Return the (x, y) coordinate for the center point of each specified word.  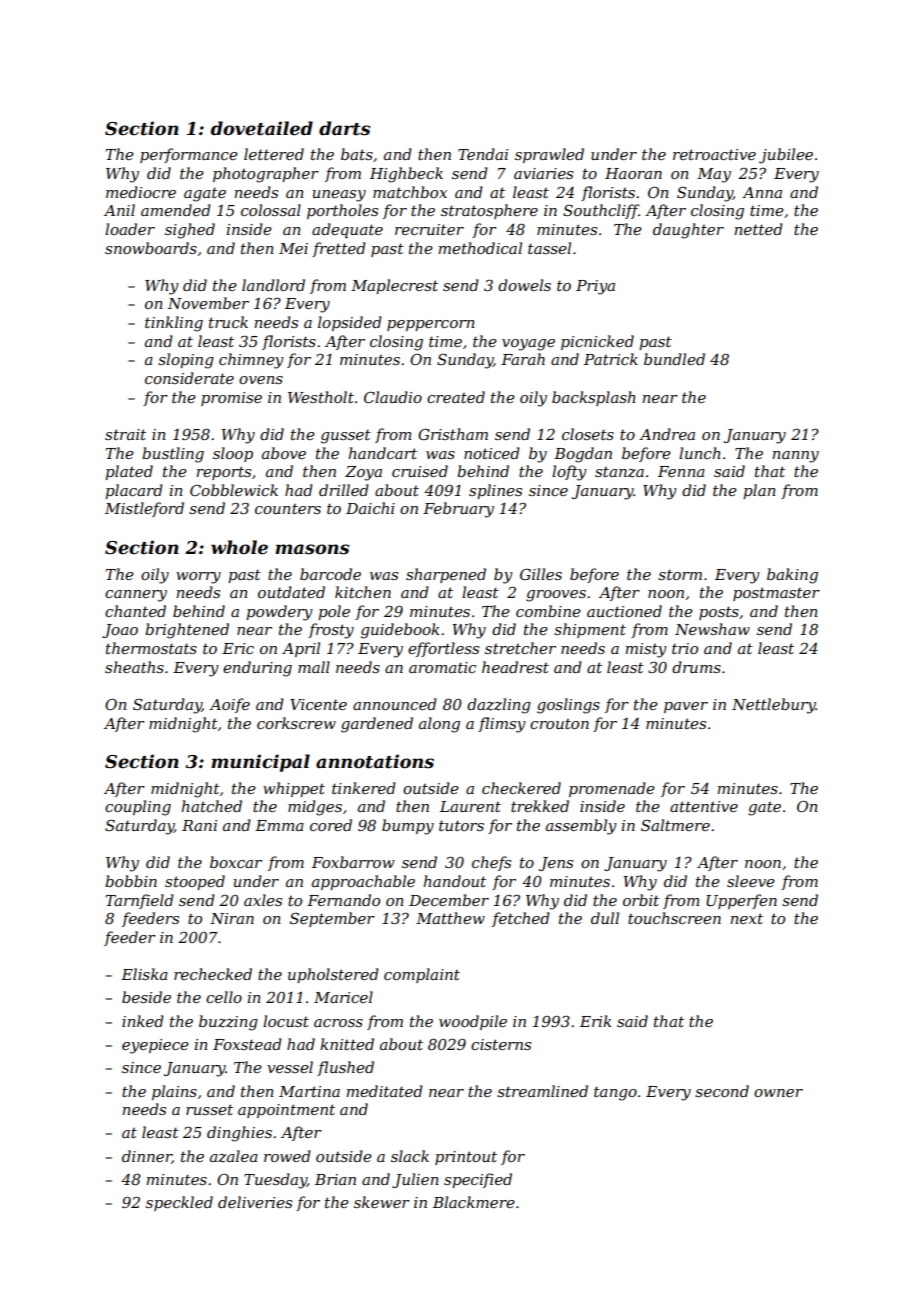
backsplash (594, 398)
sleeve (751, 881)
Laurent (470, 806)
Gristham (453, 434)
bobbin (131, 881)
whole (239, 547)
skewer (382, 1202)
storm (680, 574)
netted (758, 229)
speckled (179, 1203)
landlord (273, 285)
